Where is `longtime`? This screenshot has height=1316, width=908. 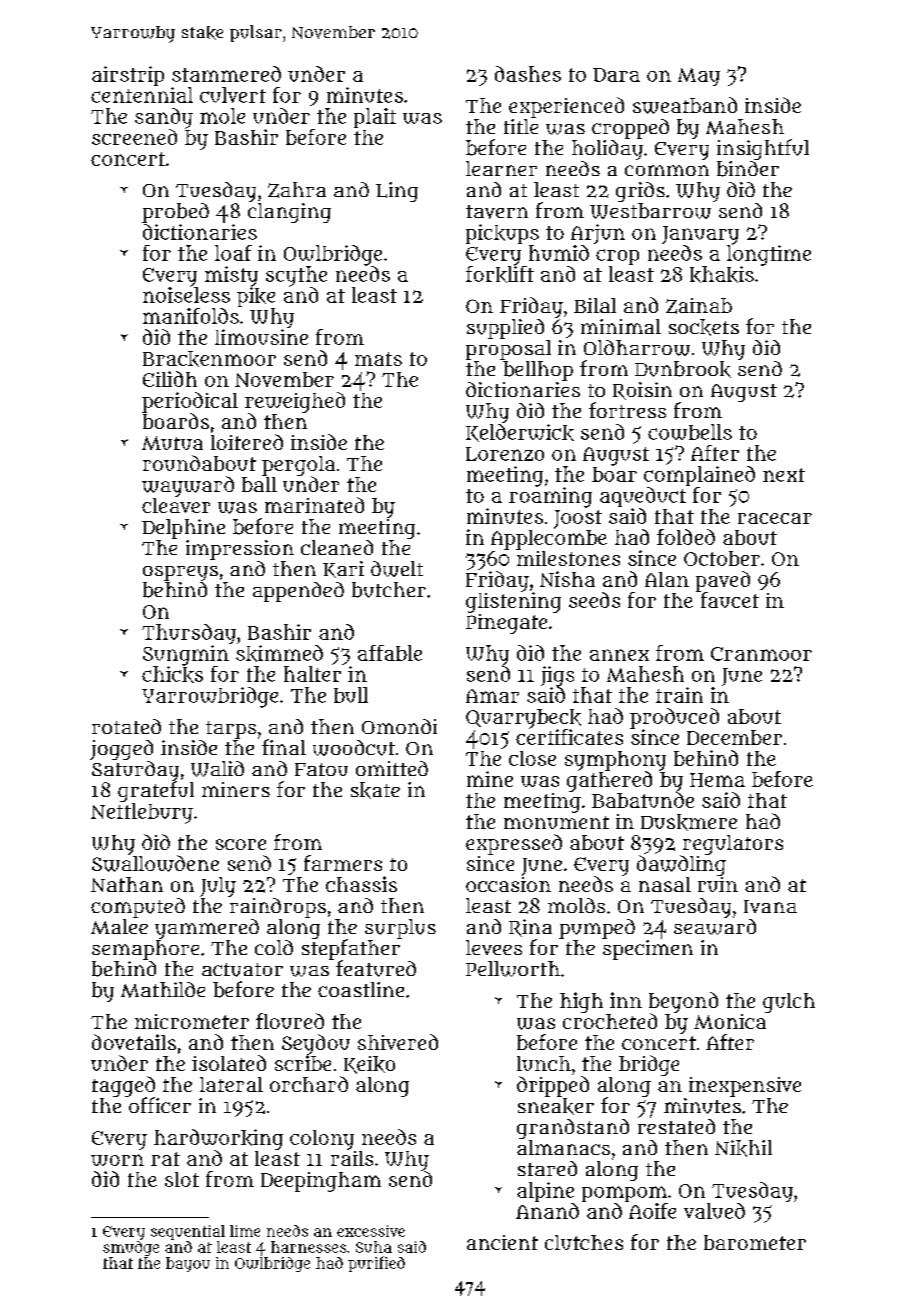
longtime is located at coordinates (769, 255).
